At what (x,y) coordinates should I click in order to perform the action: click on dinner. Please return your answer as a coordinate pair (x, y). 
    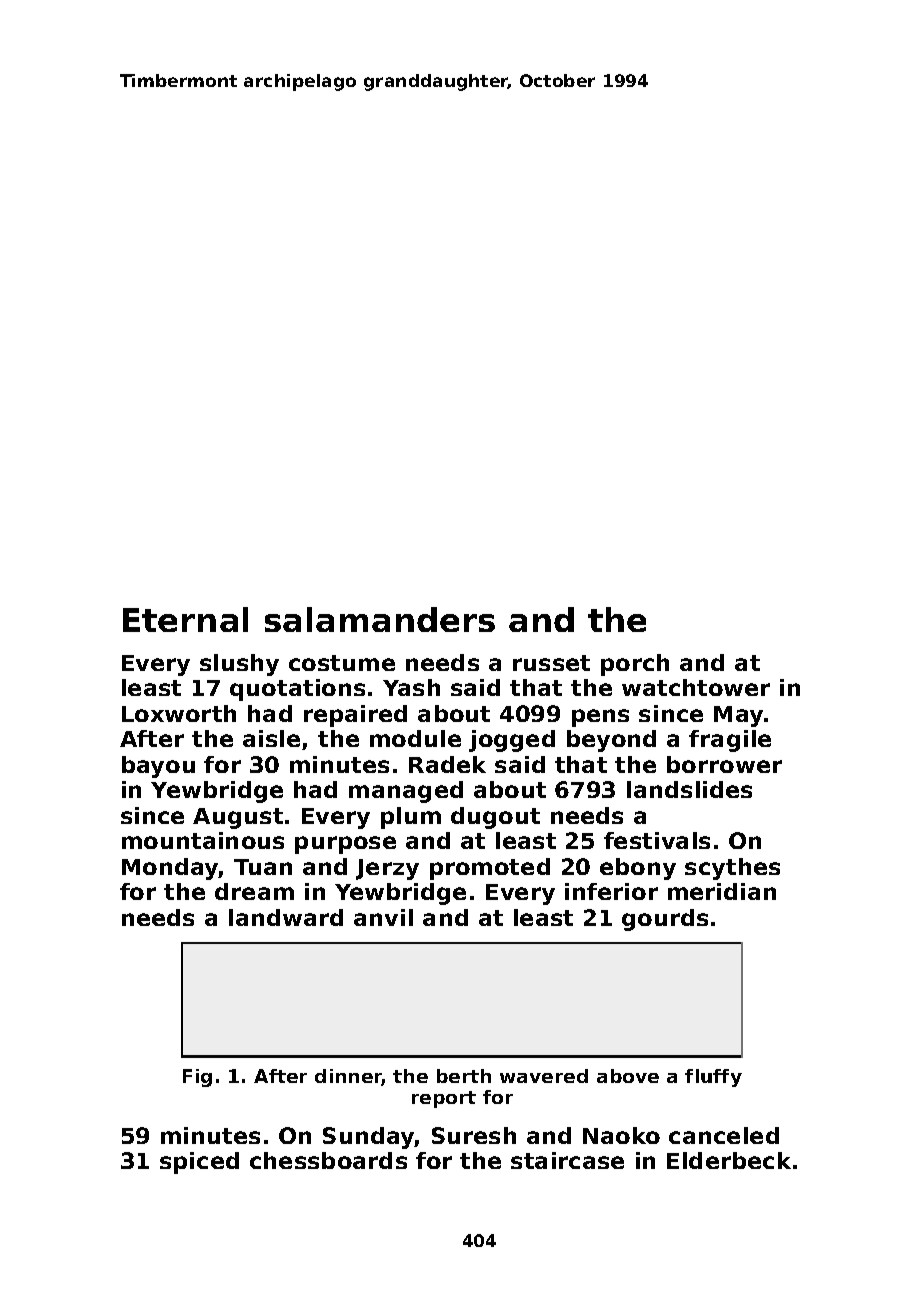
    Looking at the image, I should click on (348, 1077).
